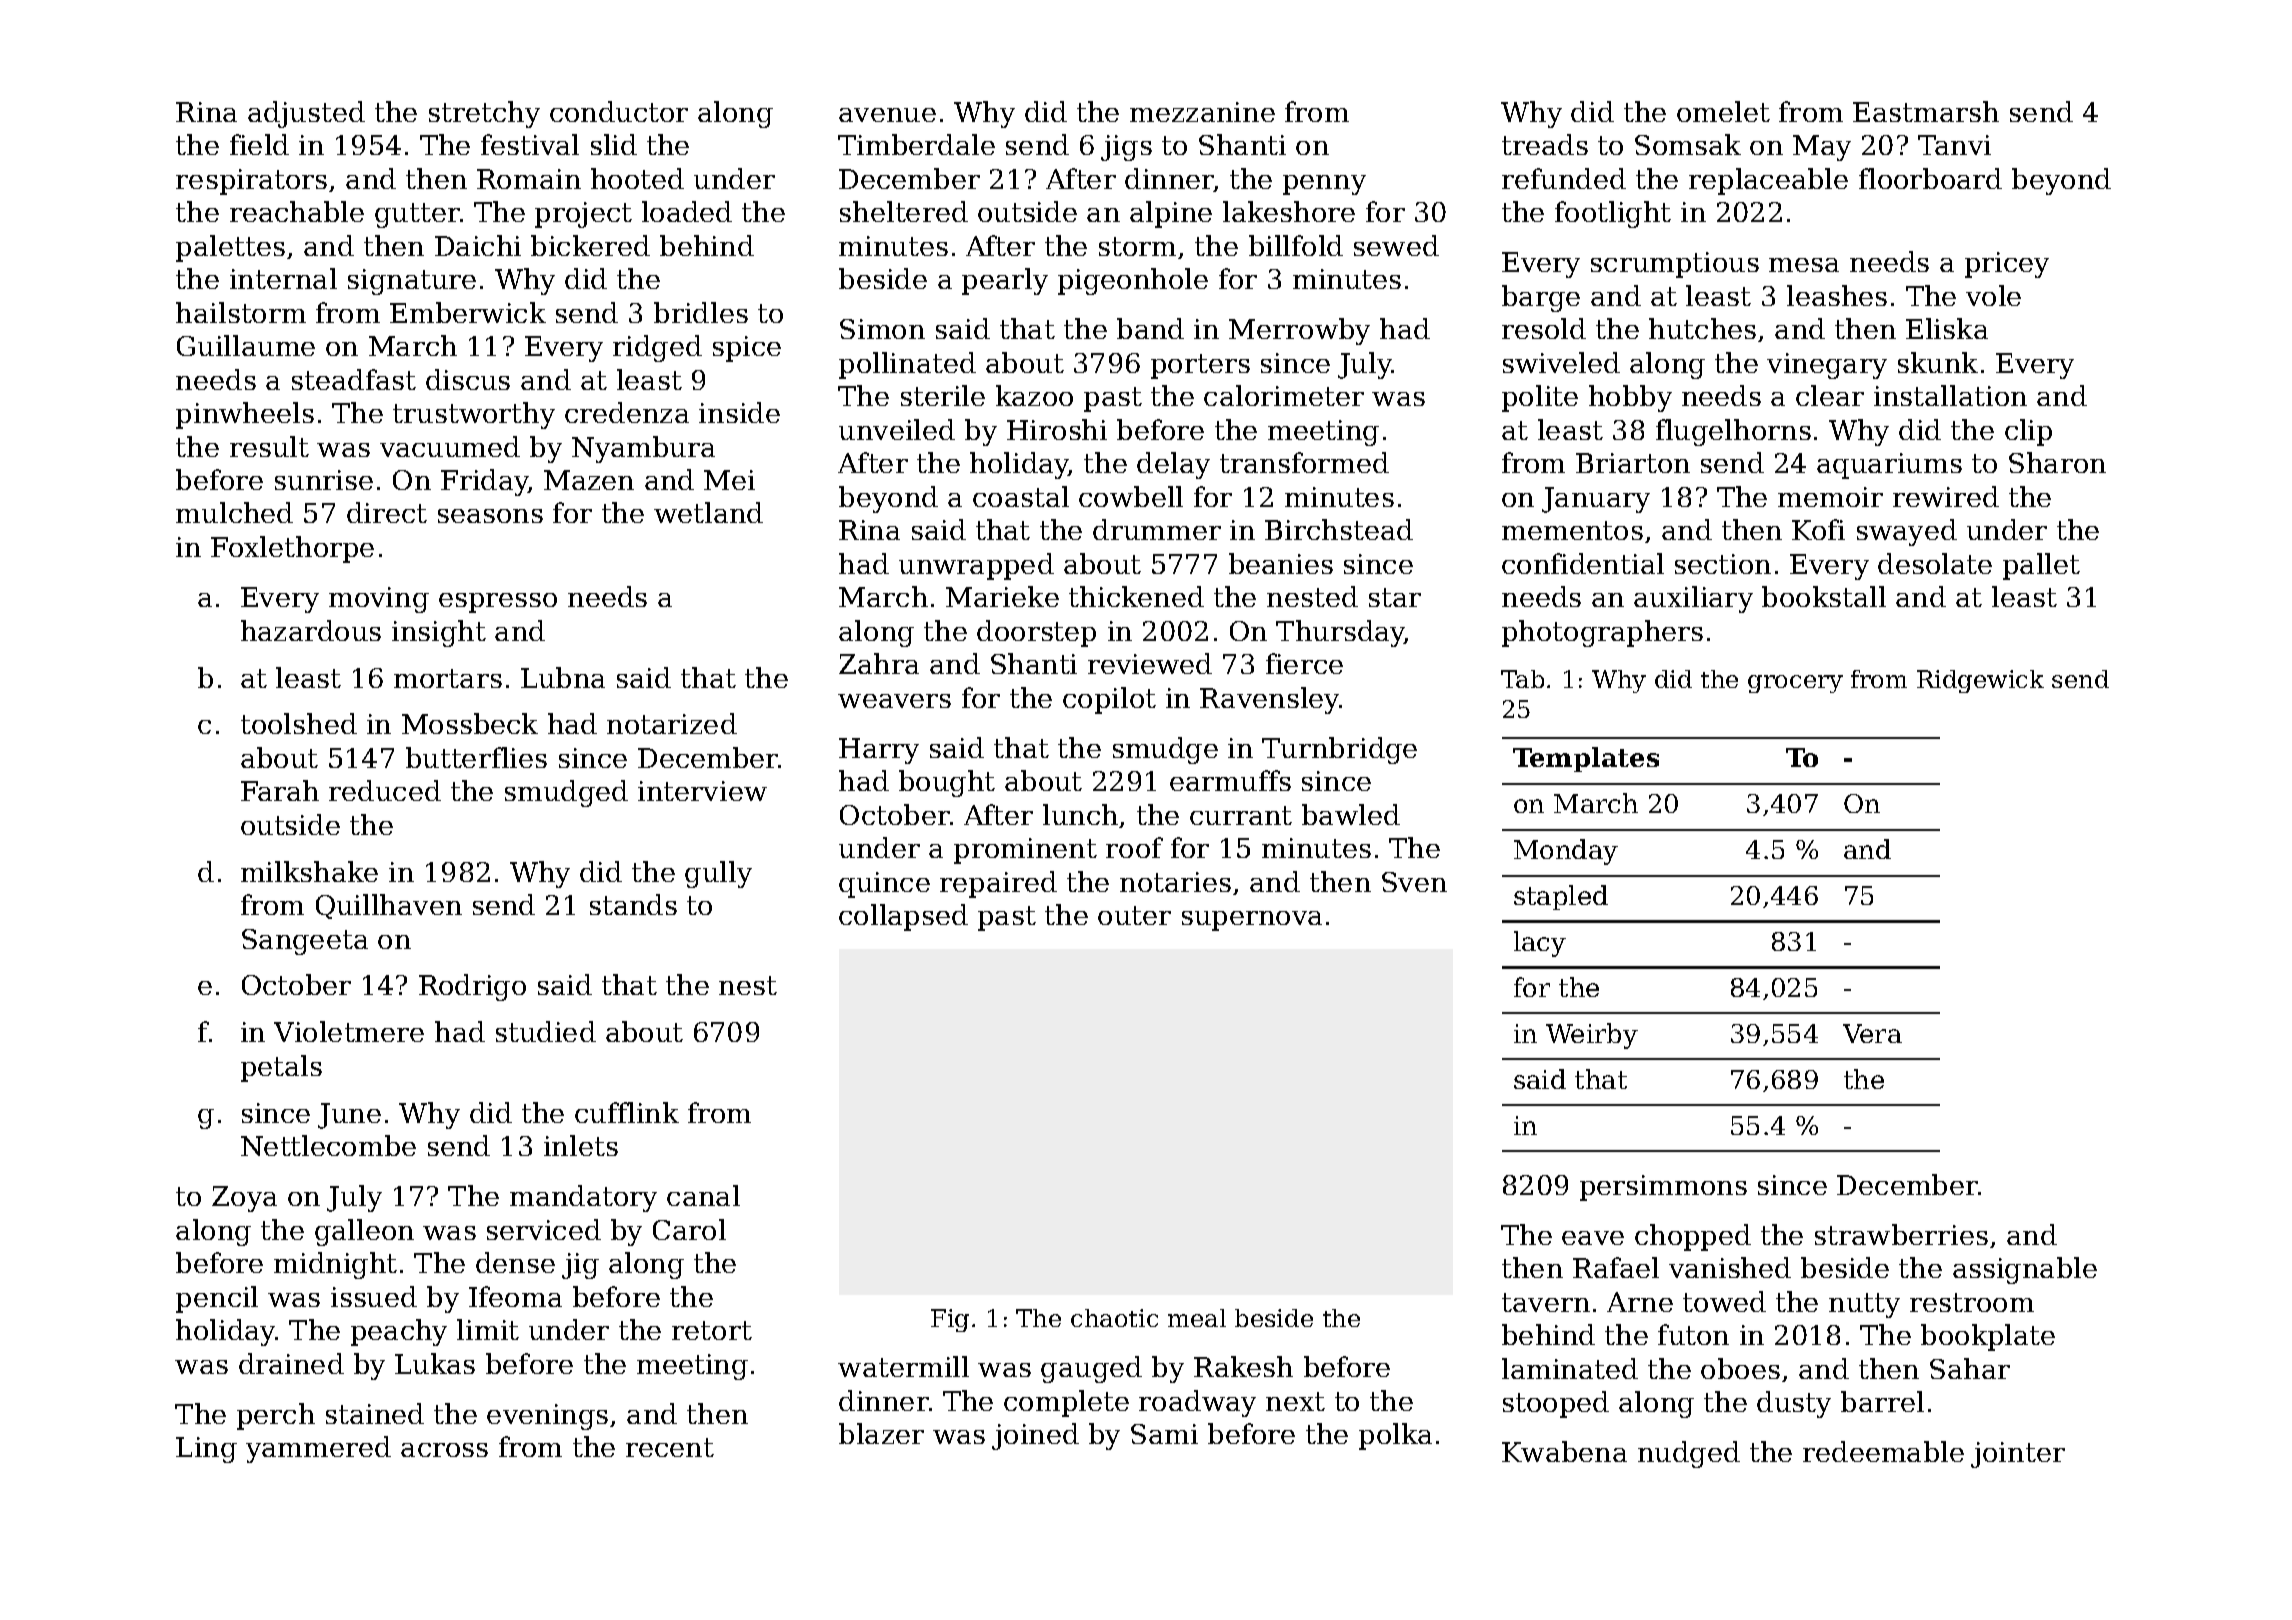 This image has width=2292, height=1620. I want to click on credenza, so click(627, 412).
